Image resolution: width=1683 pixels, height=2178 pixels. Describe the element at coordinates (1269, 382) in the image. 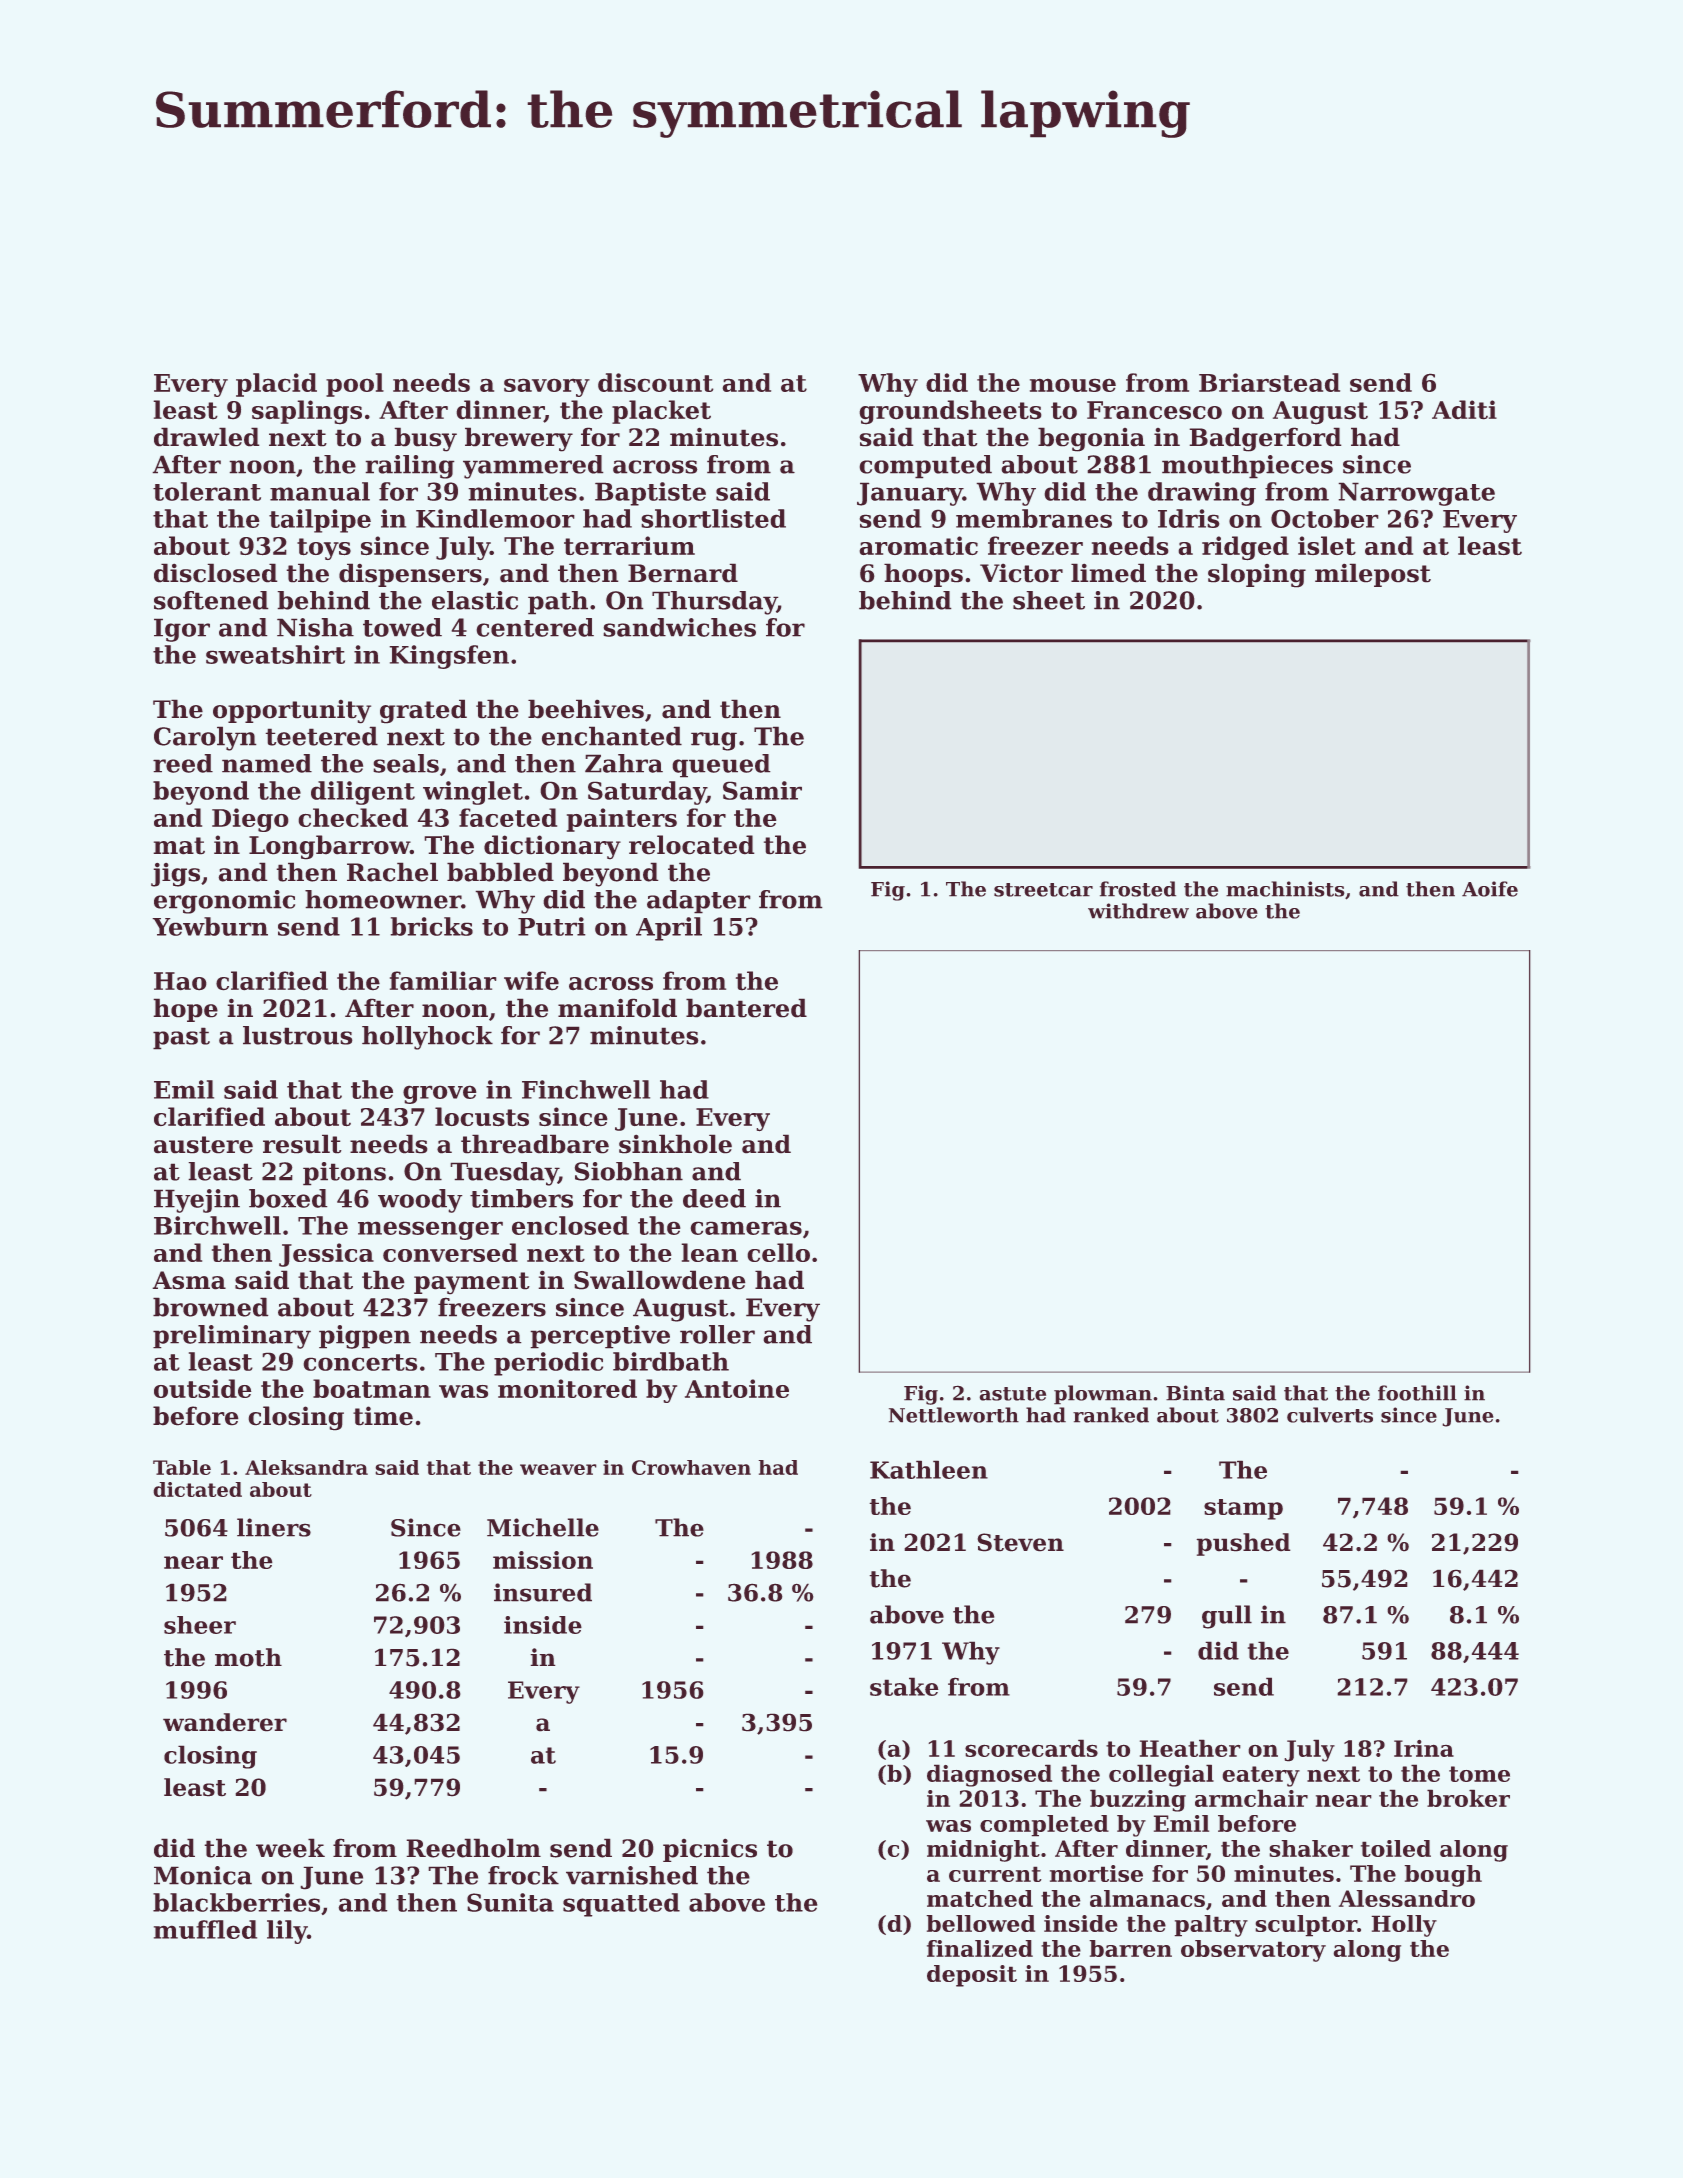

I see `Briarstead` at that location.
